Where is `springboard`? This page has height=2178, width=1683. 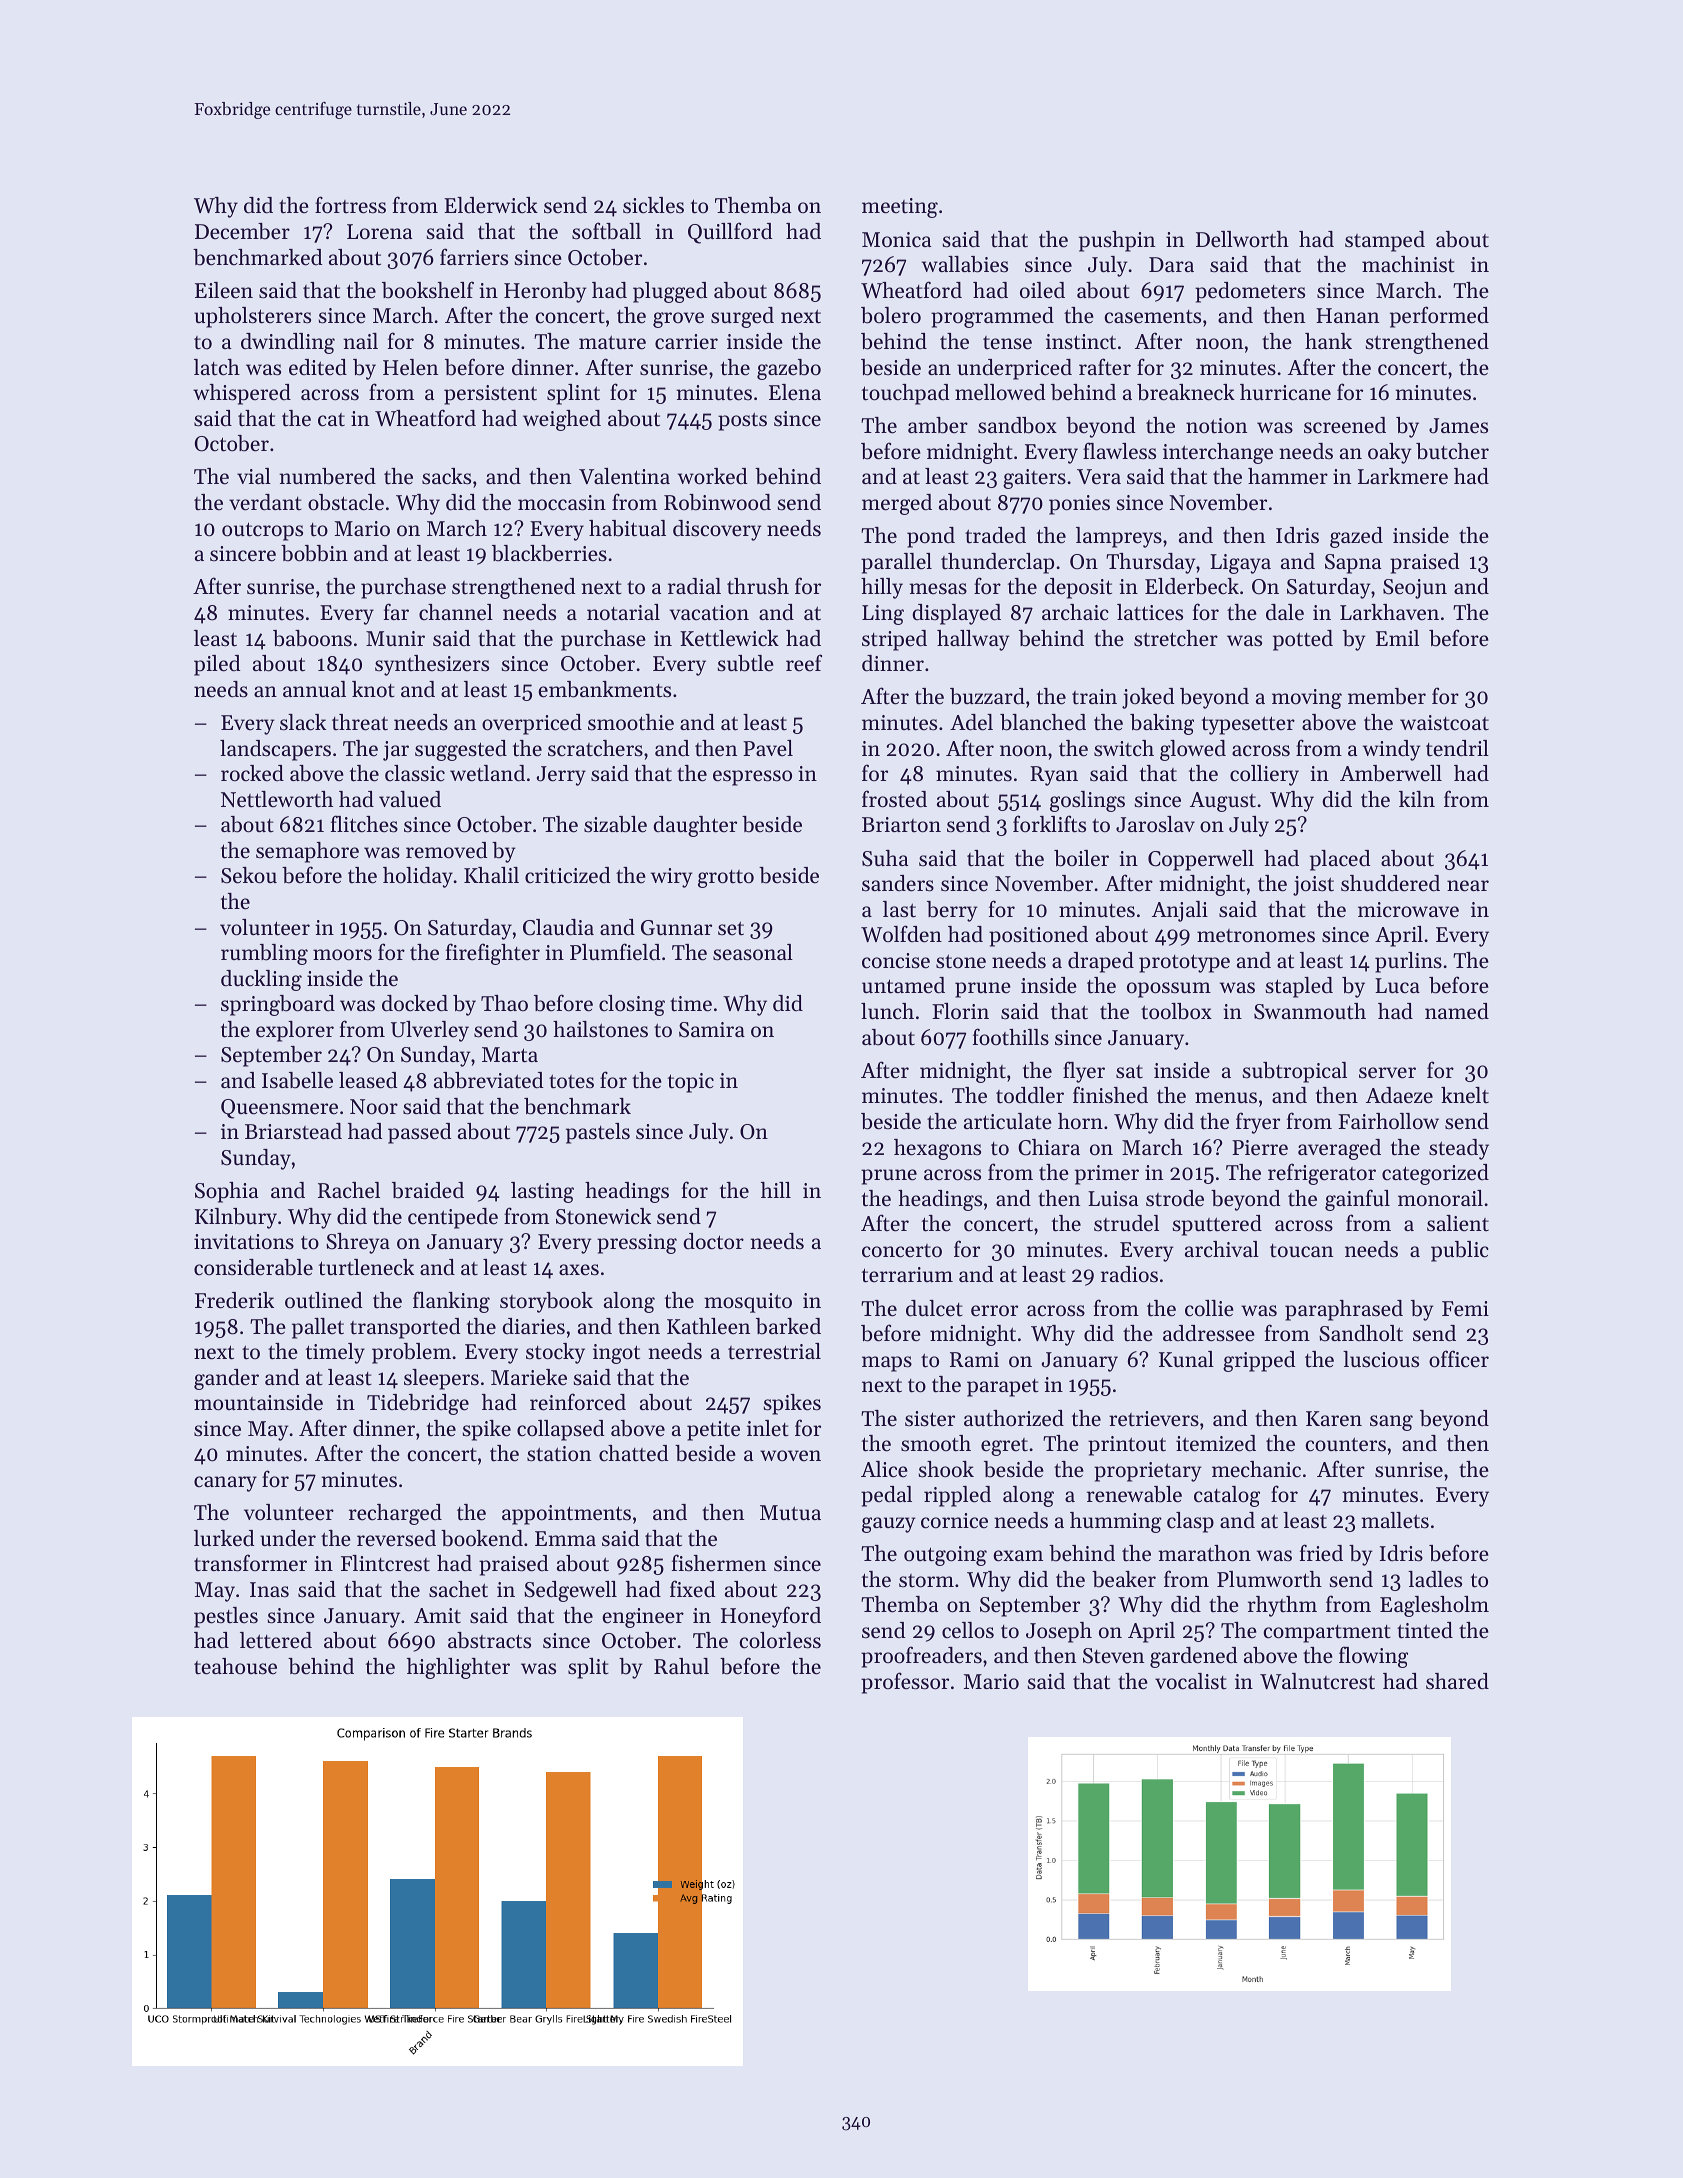
springboard is located at coordinates (278, 1005).
